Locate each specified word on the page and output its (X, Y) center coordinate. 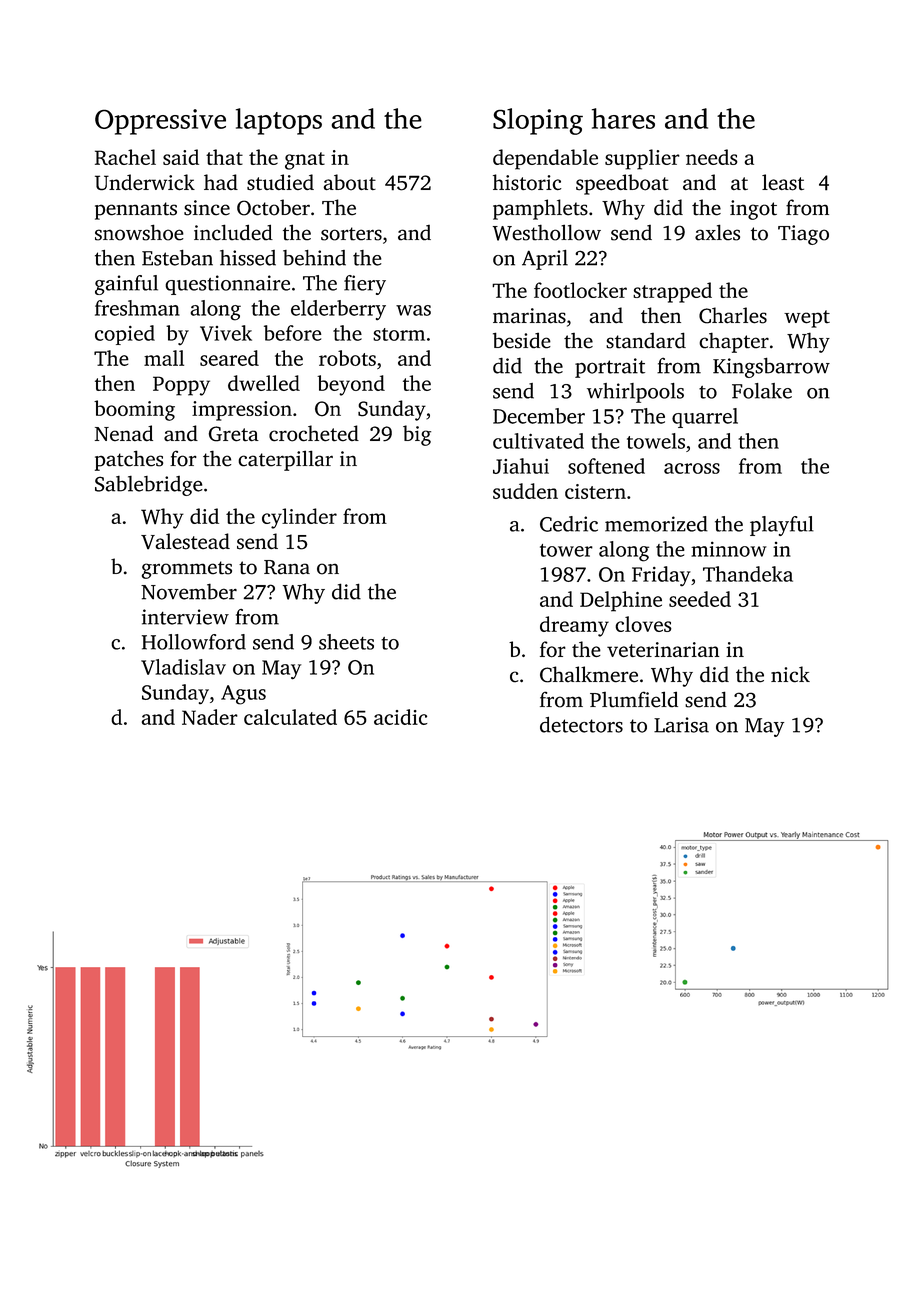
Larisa (681, 725)
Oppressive (160, 122)
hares (623, 118)
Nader (210, 717)
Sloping (538, 121)
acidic (401, 717)
